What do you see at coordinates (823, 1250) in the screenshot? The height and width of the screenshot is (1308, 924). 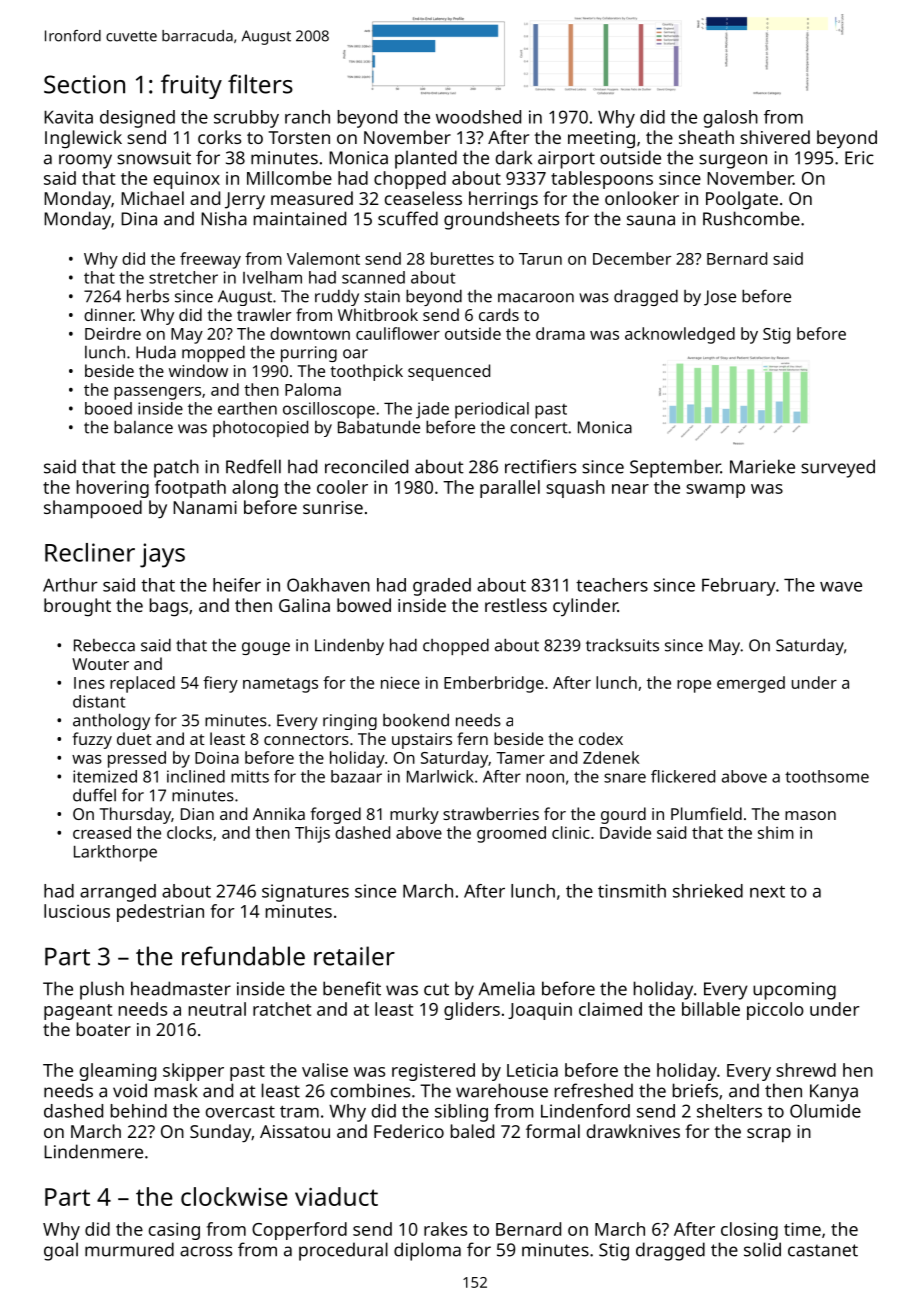 I see `castanet` at bounding box center [823, 1250].
